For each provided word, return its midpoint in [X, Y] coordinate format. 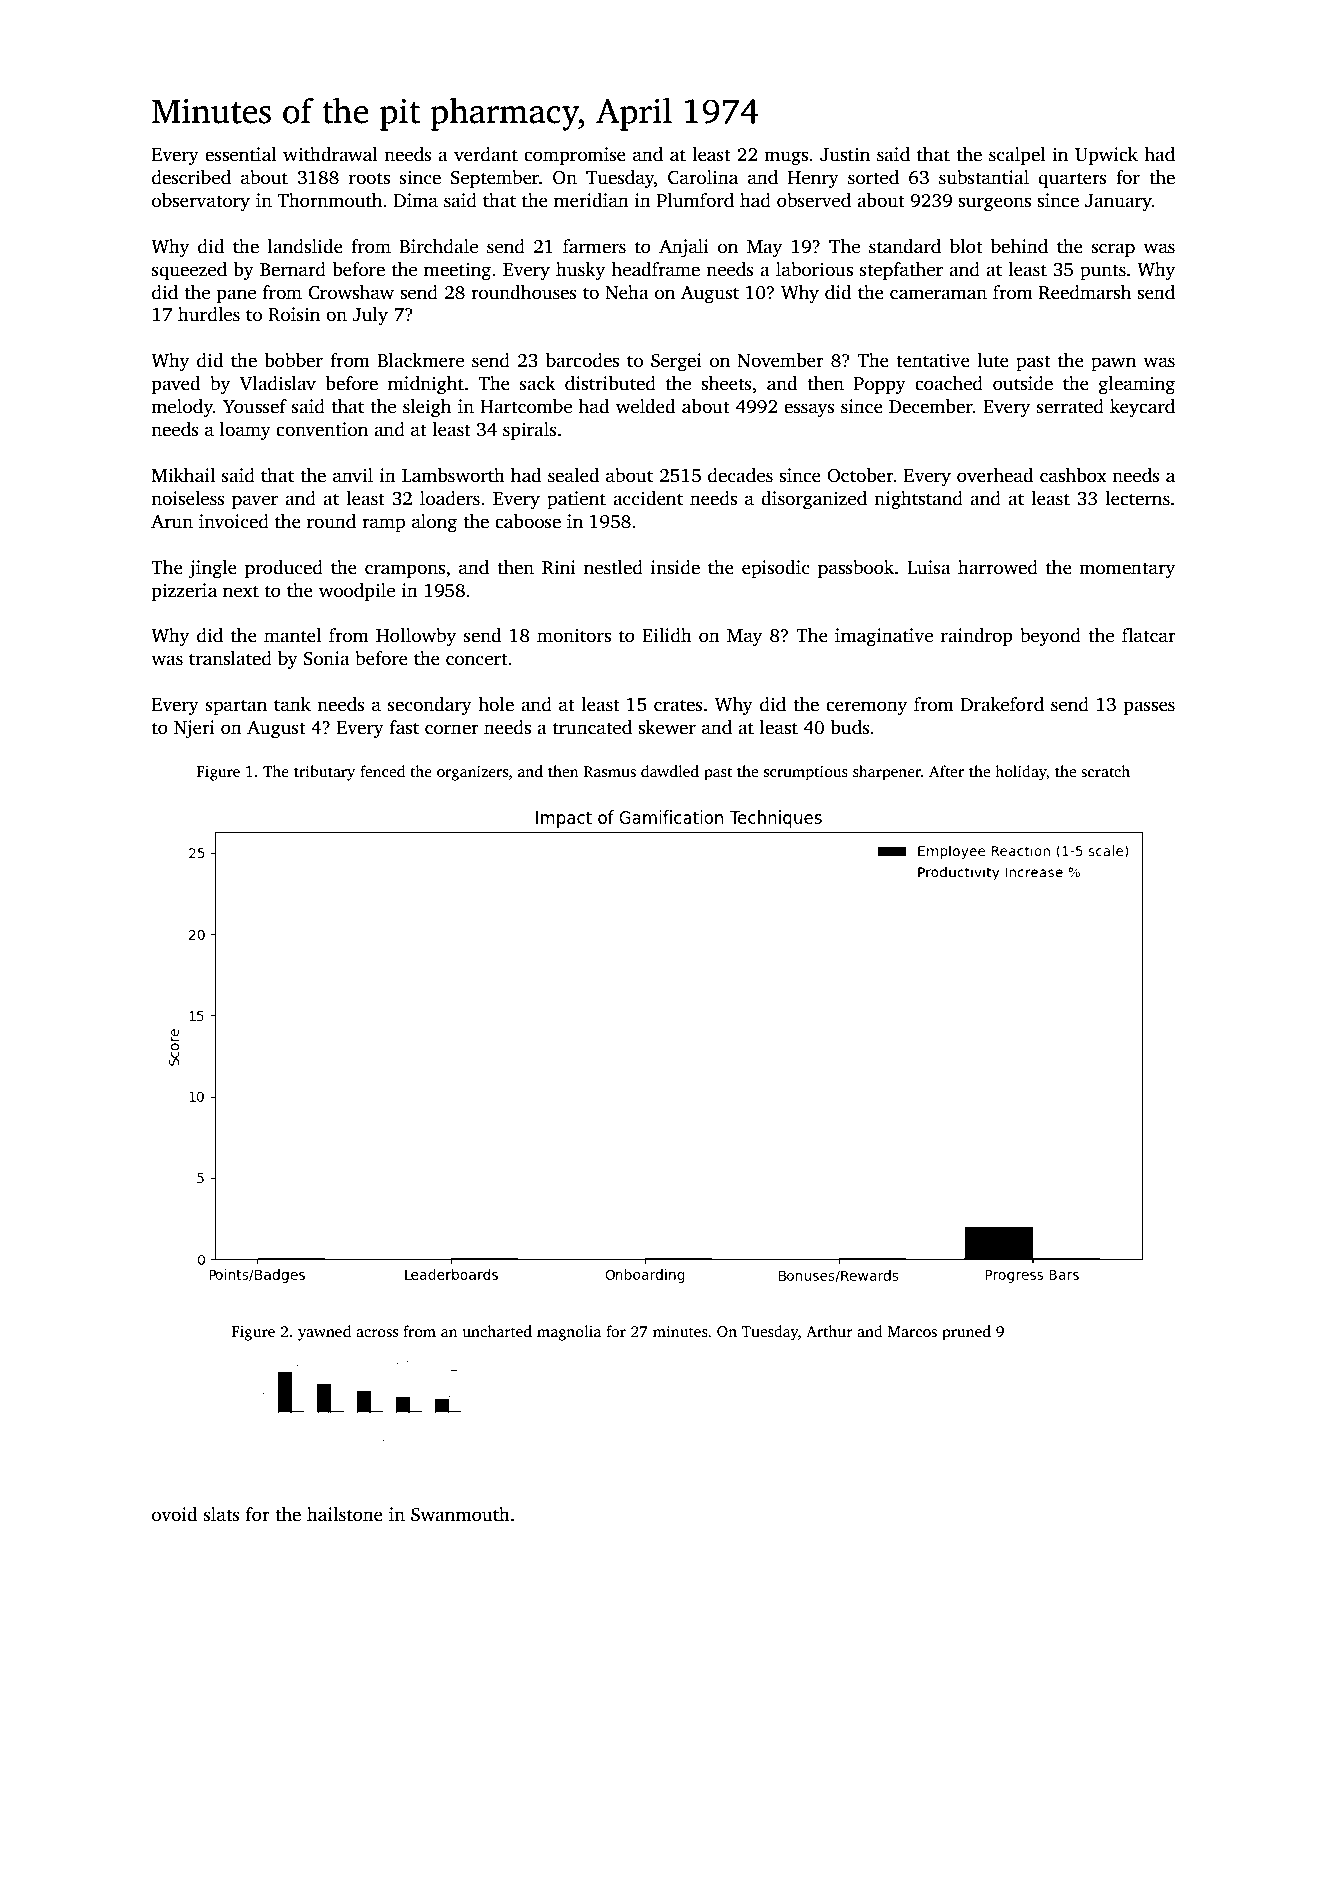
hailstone [345, 1514]
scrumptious [806, 773]
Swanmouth [460, 1514]
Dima [416, 200]
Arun [172, 522]
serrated [1070, 406]
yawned [324, 1333]
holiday [1021, 773]
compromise [575, 156]
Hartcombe [526, 406]
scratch [1105, 771]
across [377, 1333]
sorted [873, 177]
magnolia [569, 1333]
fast [404, 727]
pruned [966, 1333]
